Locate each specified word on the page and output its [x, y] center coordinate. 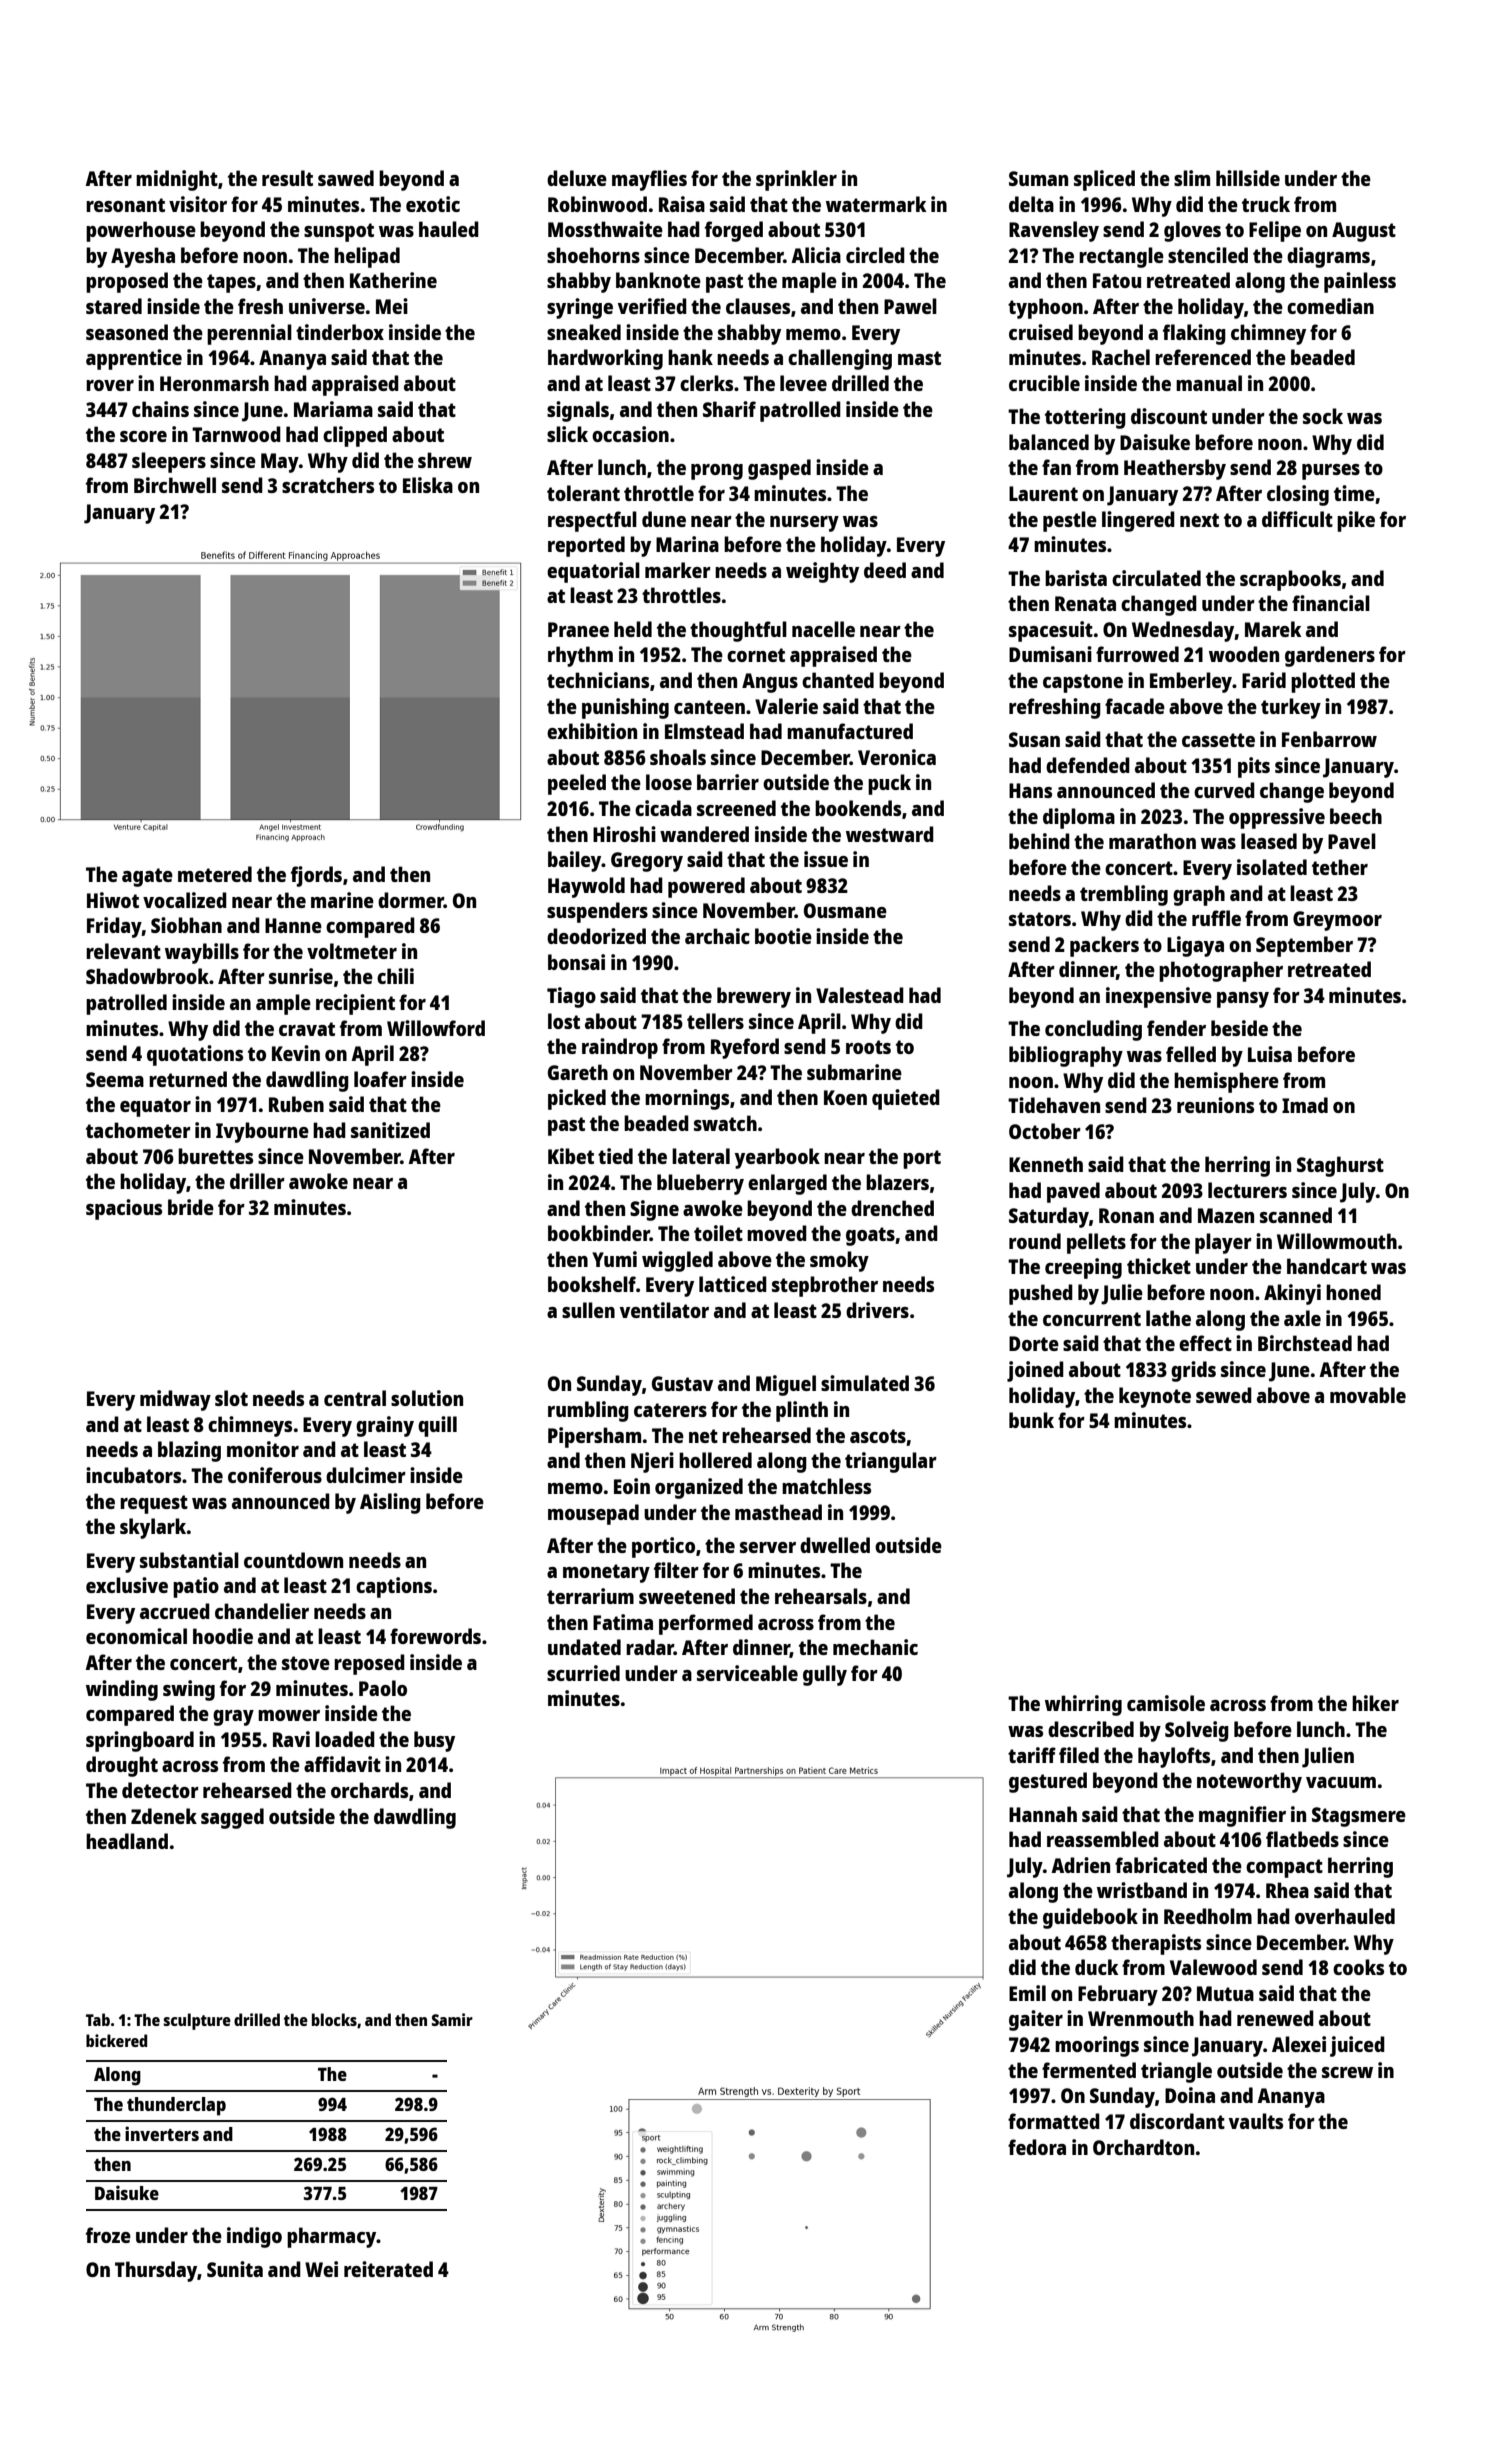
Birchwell [175, 485]
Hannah [1043, 1814]
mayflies [649, 180]
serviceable [747, 1673]
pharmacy [332, 2237]
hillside [1248, 178]
